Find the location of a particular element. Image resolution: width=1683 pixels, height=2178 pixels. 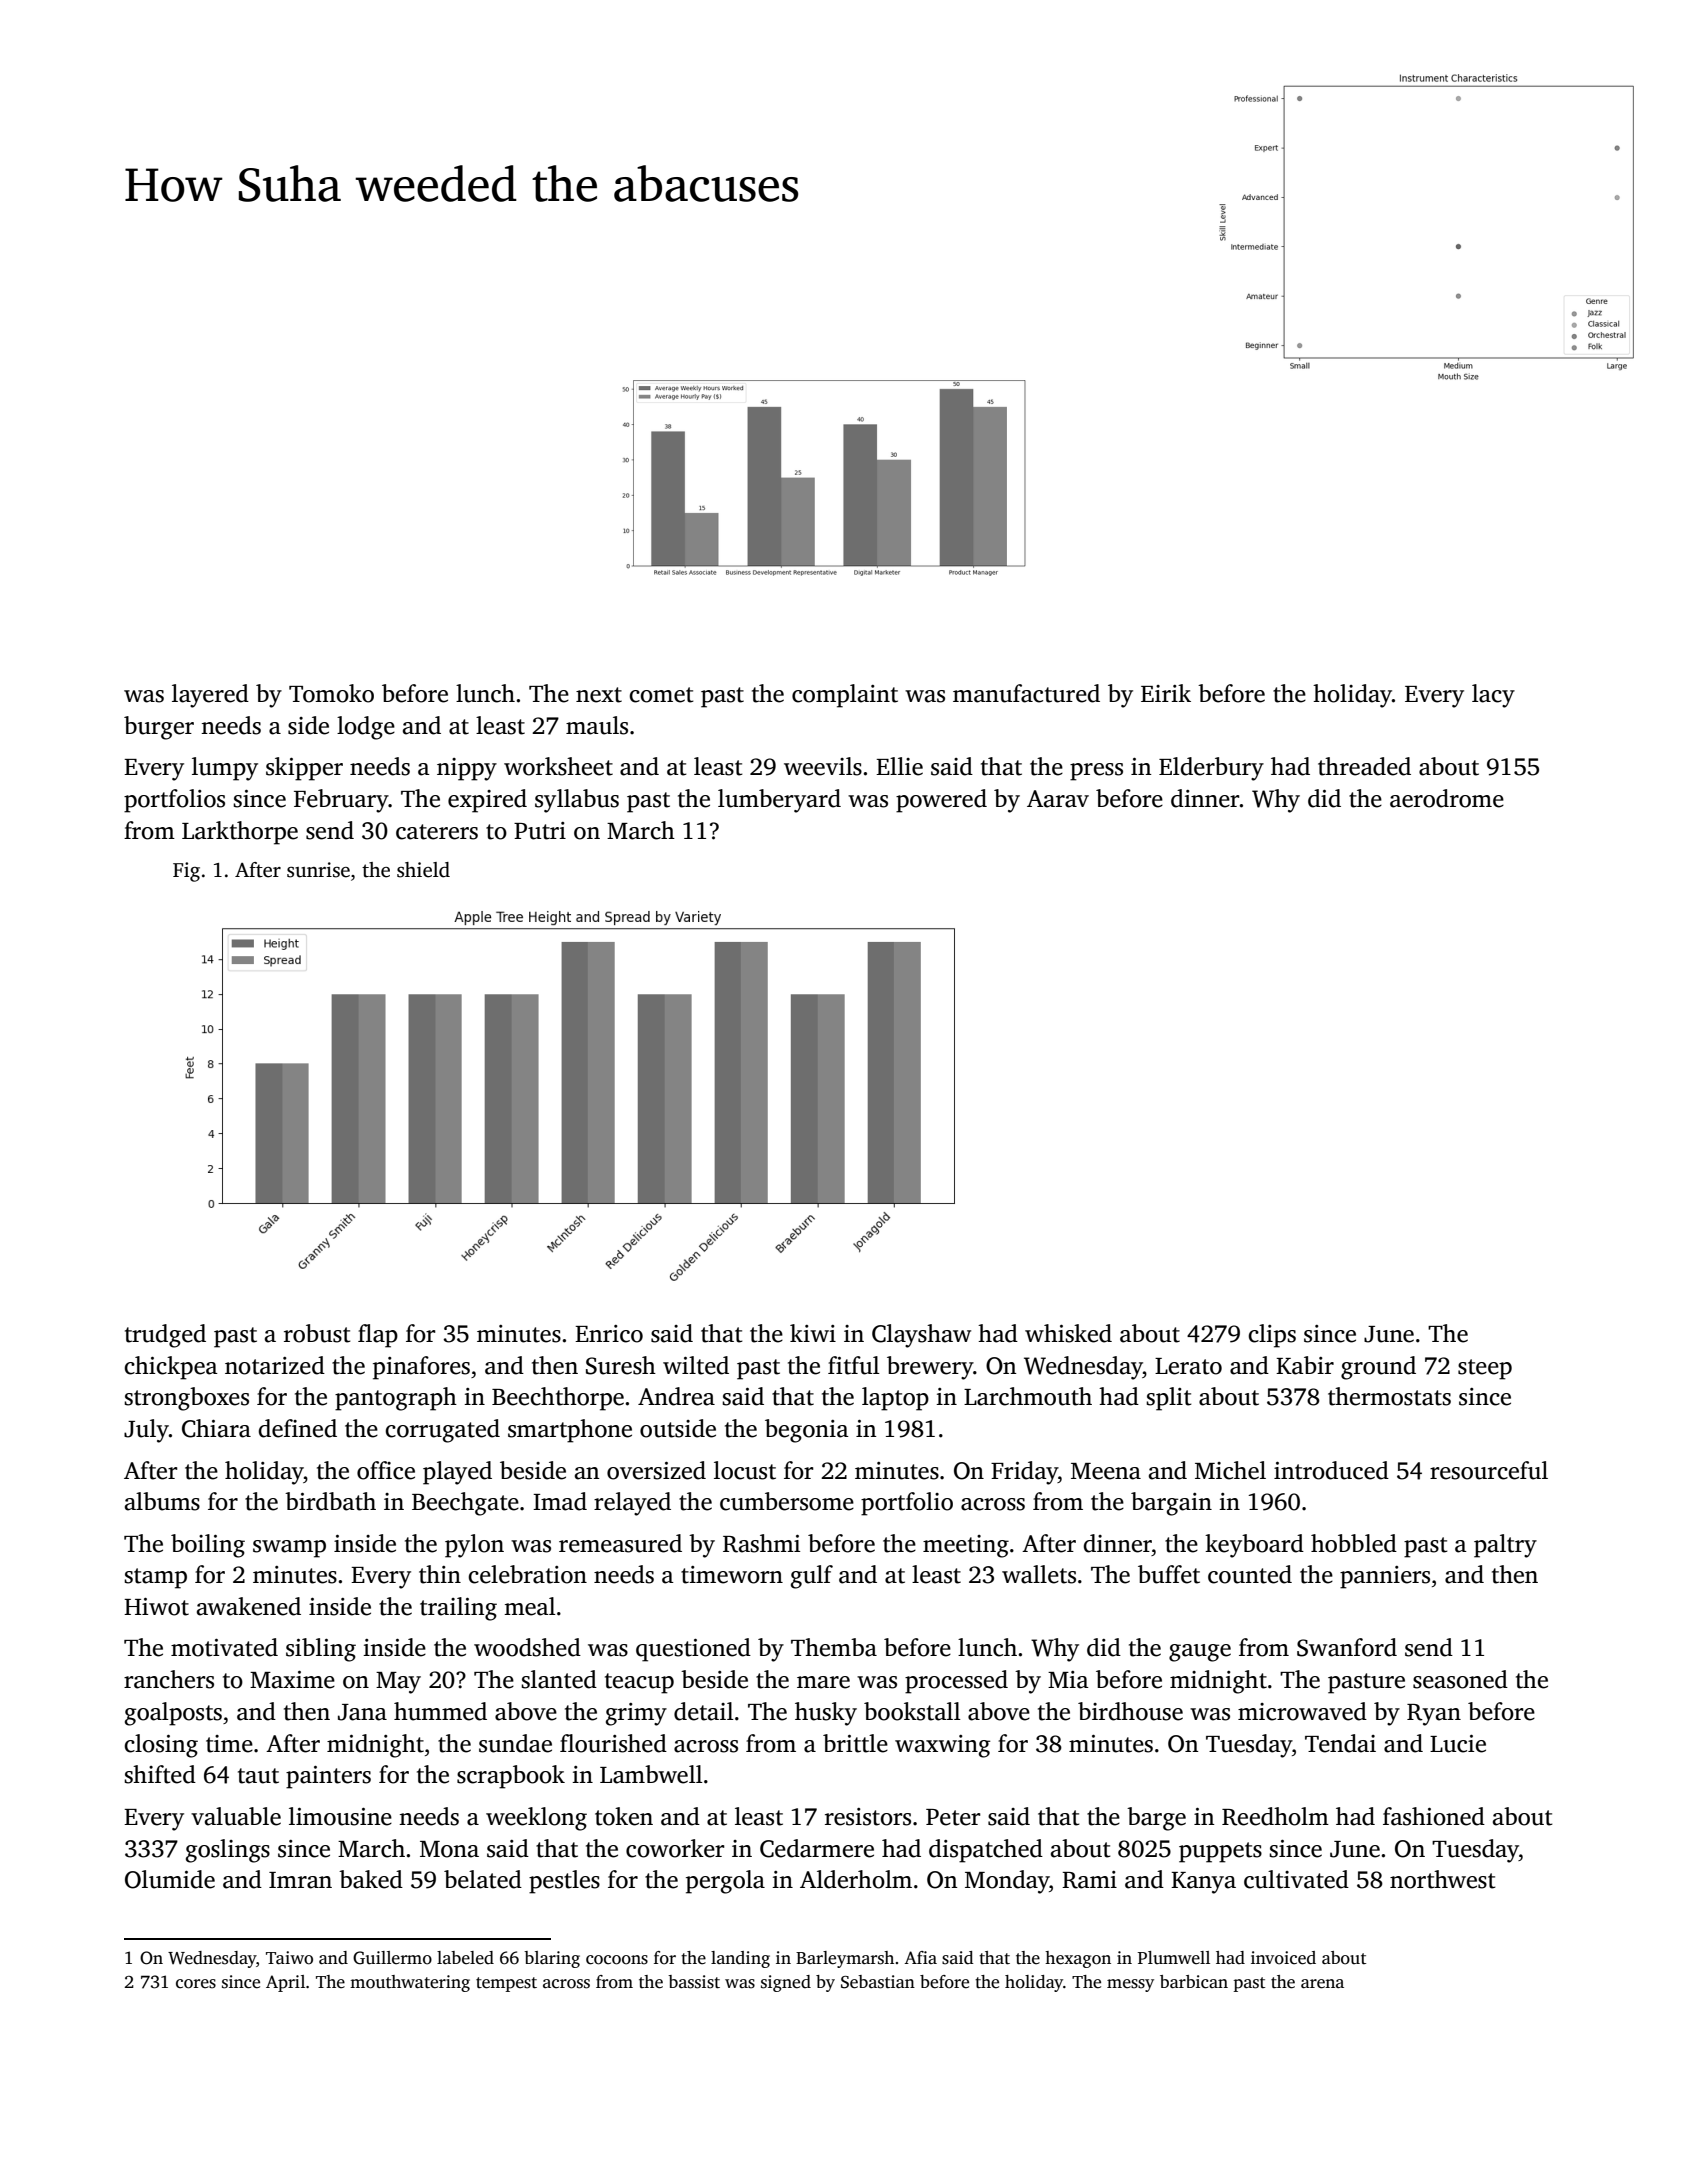

panniers is located at coordinates (1385, 1577).
